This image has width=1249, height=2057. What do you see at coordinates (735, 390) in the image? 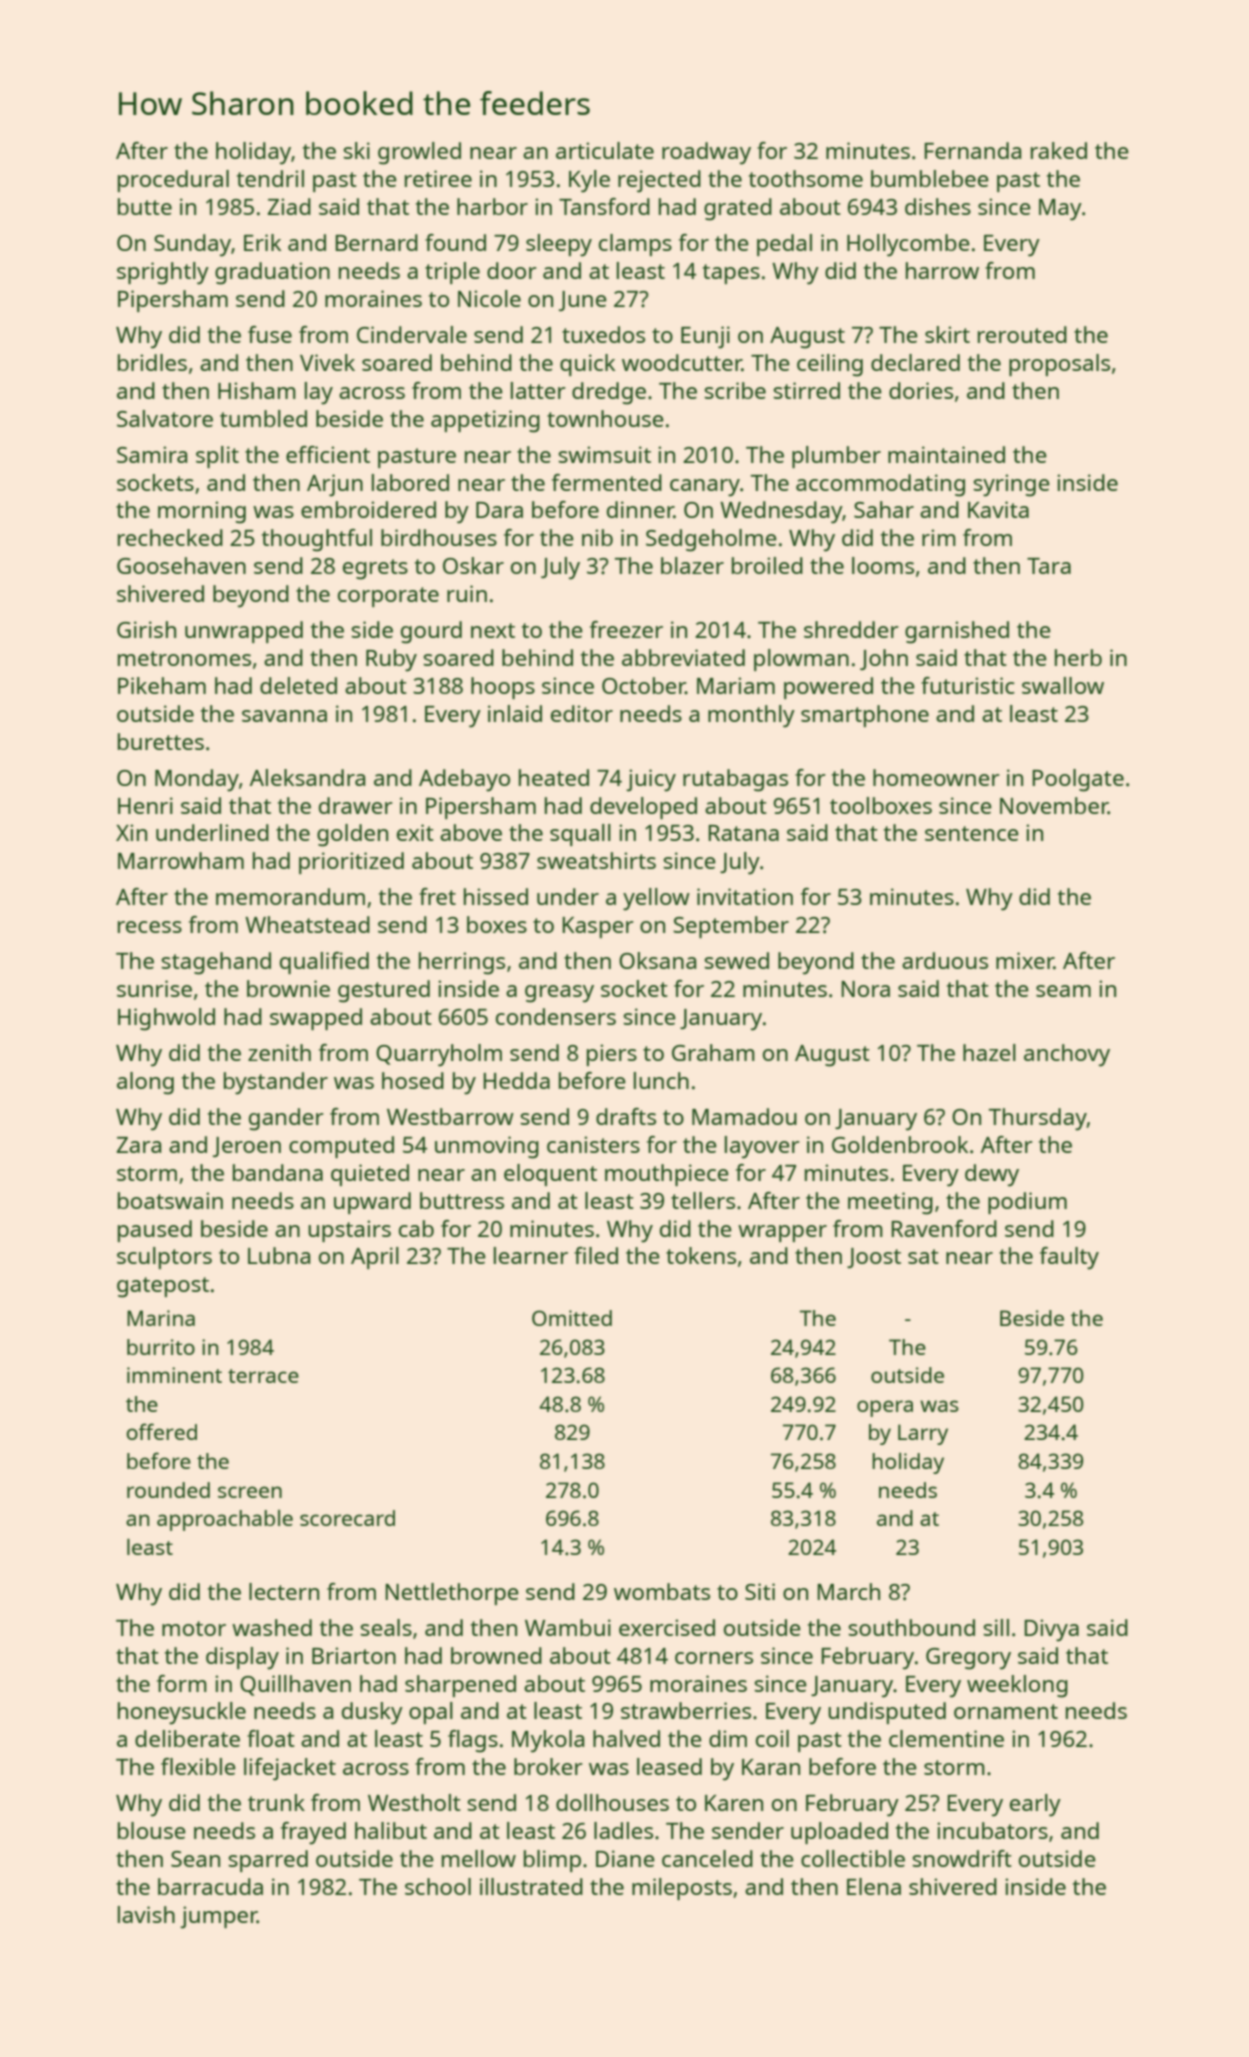
I see `scribe` at bounding box center [735, 390].
